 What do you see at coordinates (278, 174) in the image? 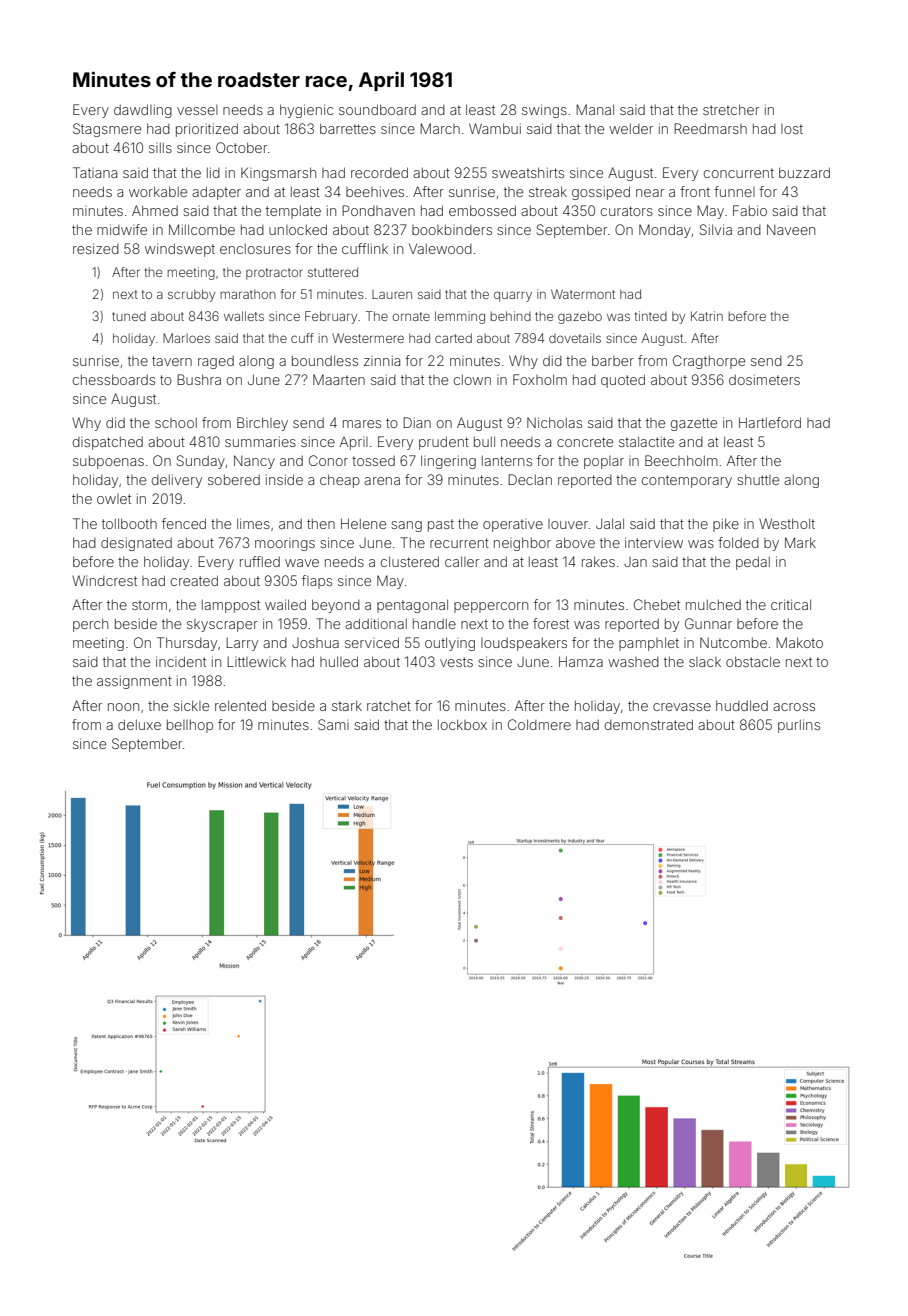
I see `Kingsmarsh` at bounding box center [278, 174].
